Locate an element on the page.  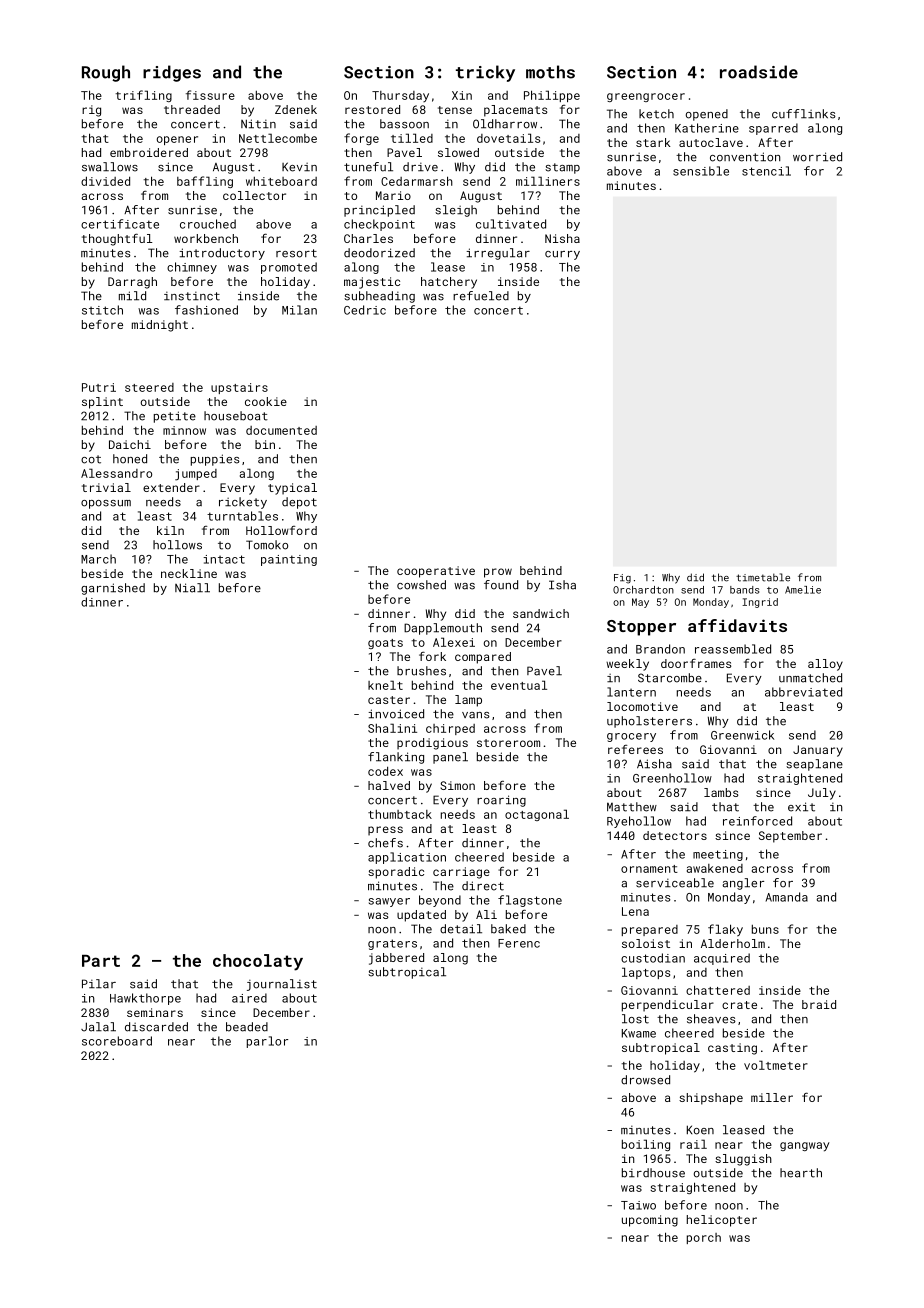
Part is located at coordinates (101, 961).
